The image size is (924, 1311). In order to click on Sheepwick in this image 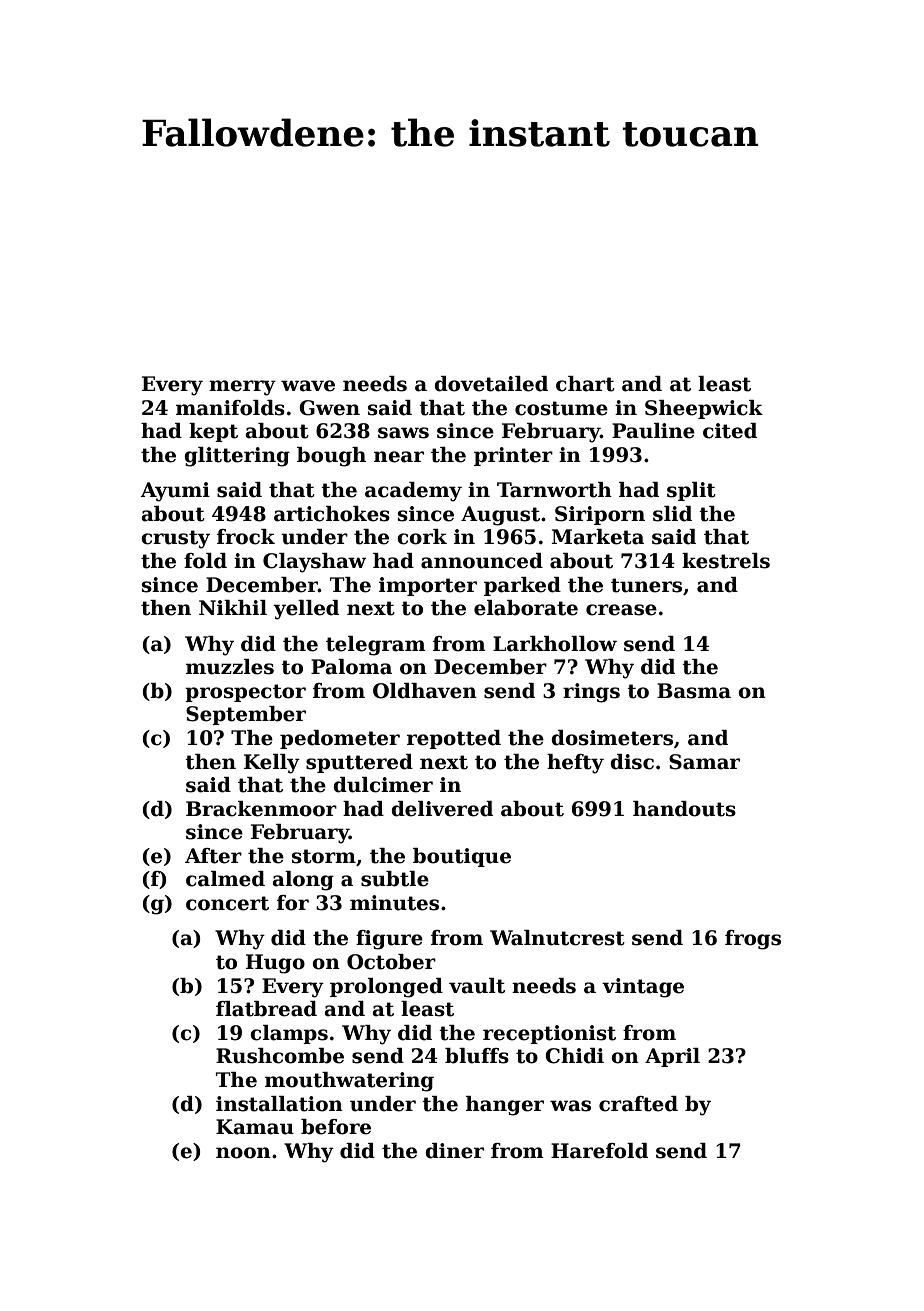, I will do `click(704, 409)`.
